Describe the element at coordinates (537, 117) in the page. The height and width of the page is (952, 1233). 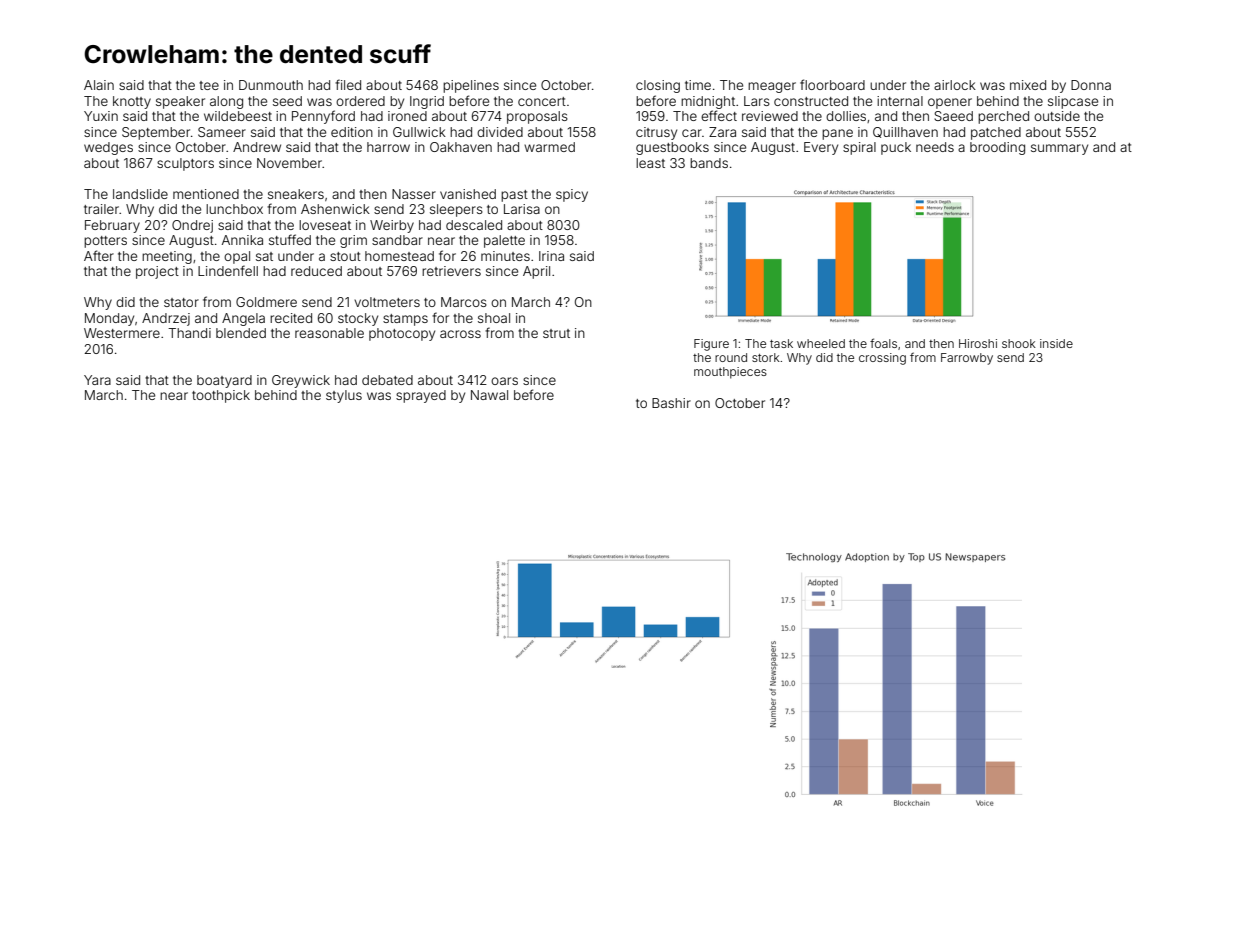
I see `proposals` at that location.
